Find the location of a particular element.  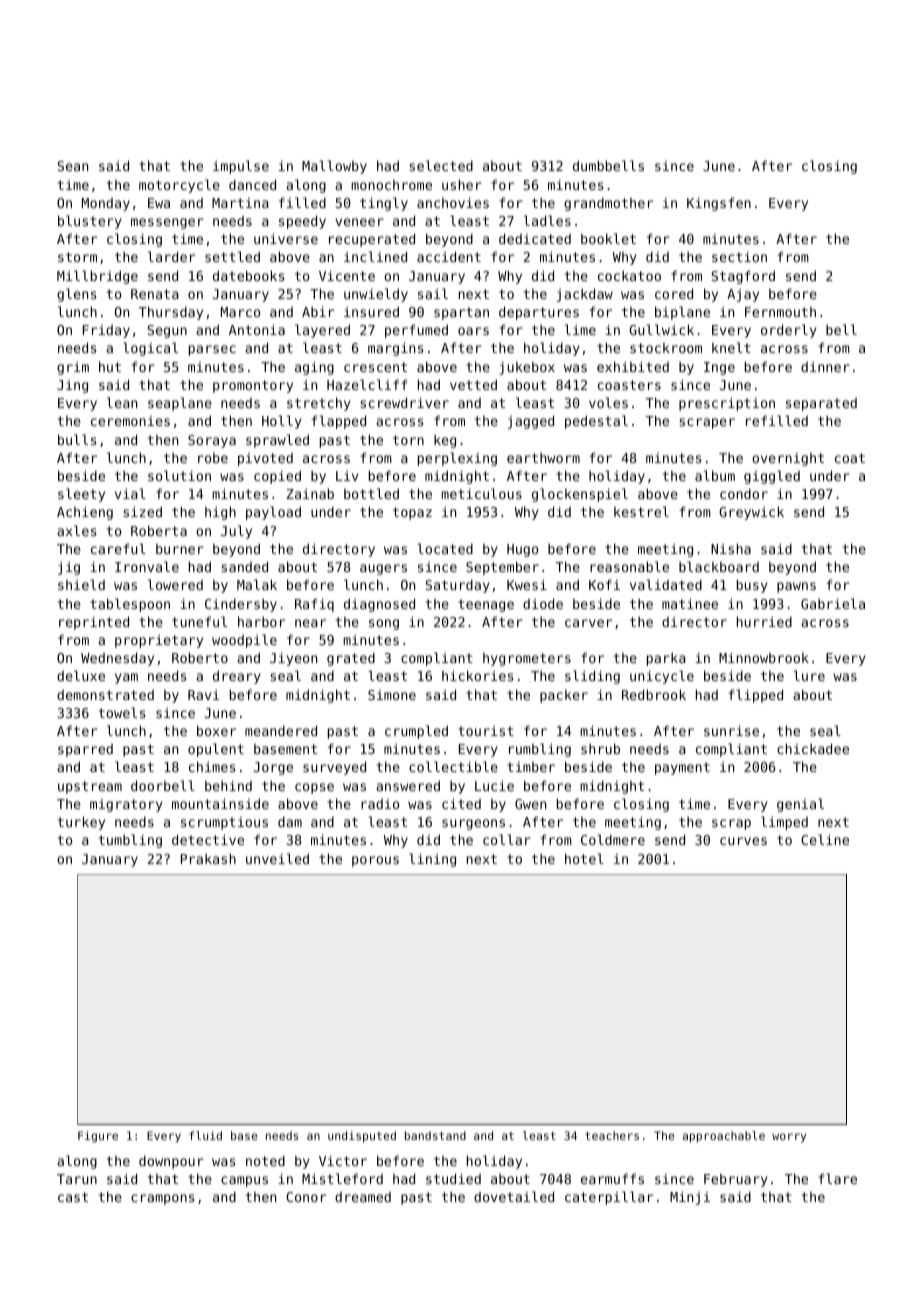

grandmother is located at coordinates (608, 204).
